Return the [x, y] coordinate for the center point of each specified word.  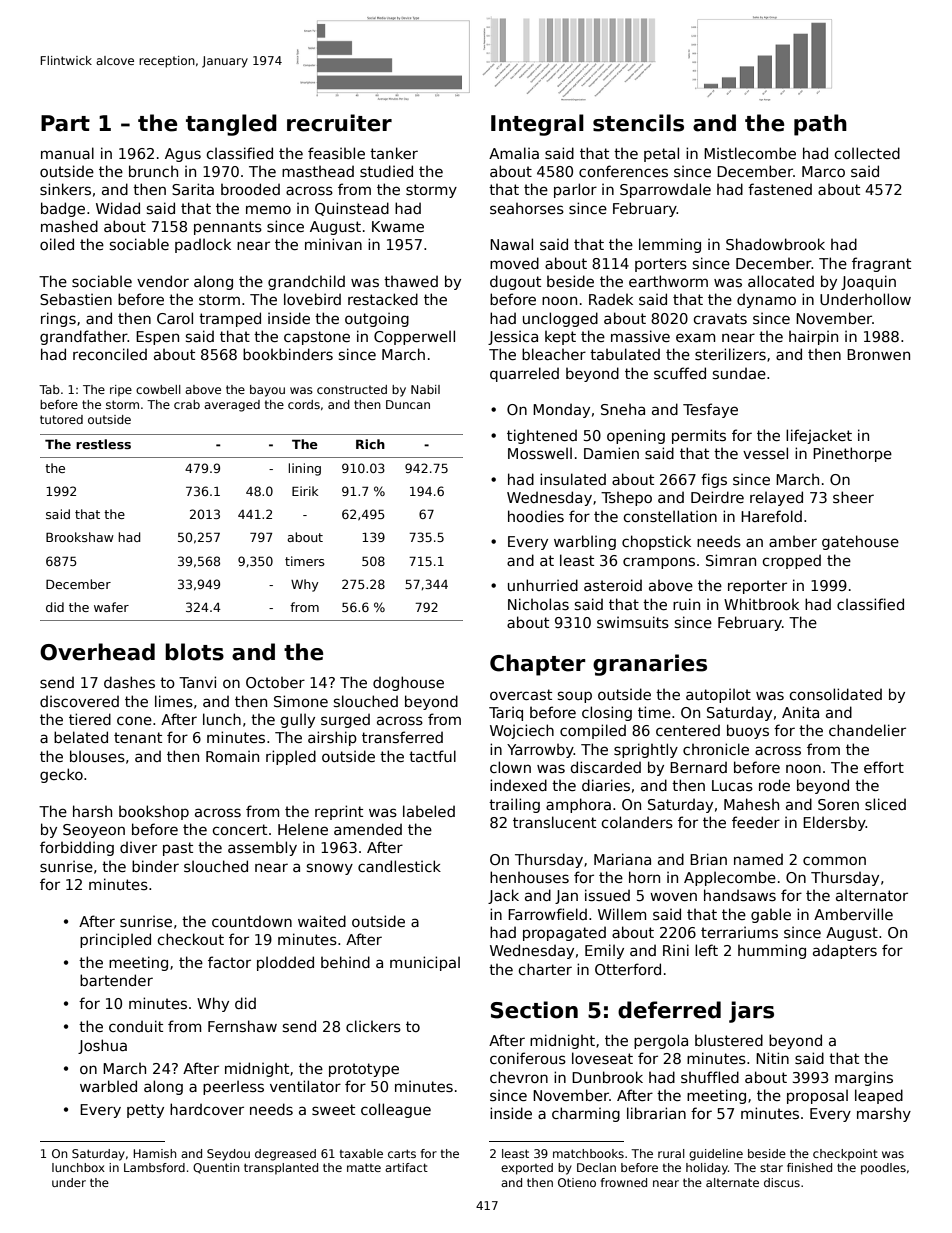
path [820, 125]
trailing [514, 805]
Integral [537, 125]
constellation [670, 516]
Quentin [216, 1168]
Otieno [577, 1182]
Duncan [408, 404]
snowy [330, 869]
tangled [231, 125]
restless [103, 444]
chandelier [867, 730]
